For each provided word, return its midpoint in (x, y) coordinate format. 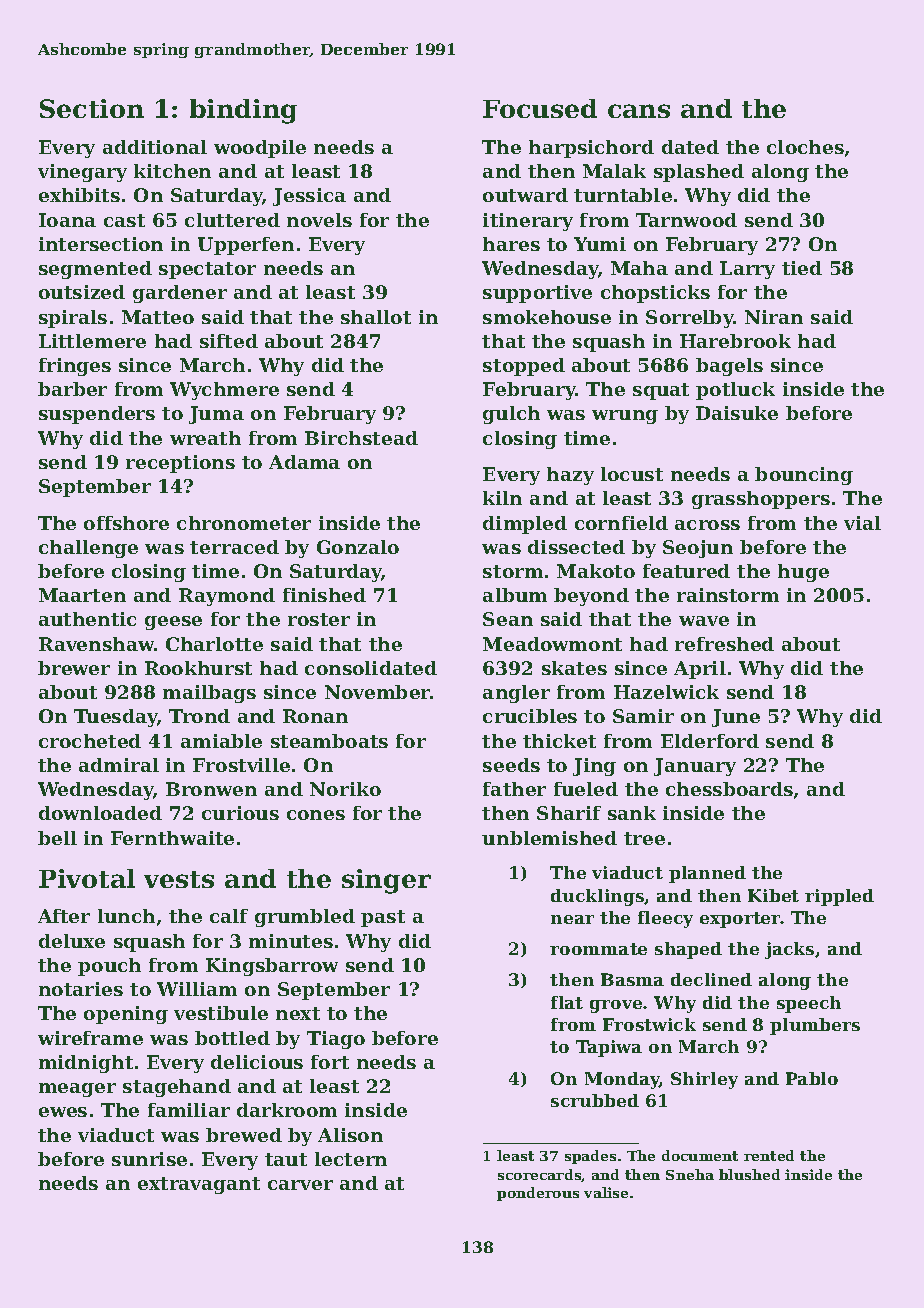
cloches (805, 147)
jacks (789, 950)
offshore (126, 523)
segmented (95, 270)
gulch (511, 415)
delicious (257, 1062)
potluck (735, 391)
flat (567, 1002)
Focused (540, 108)
